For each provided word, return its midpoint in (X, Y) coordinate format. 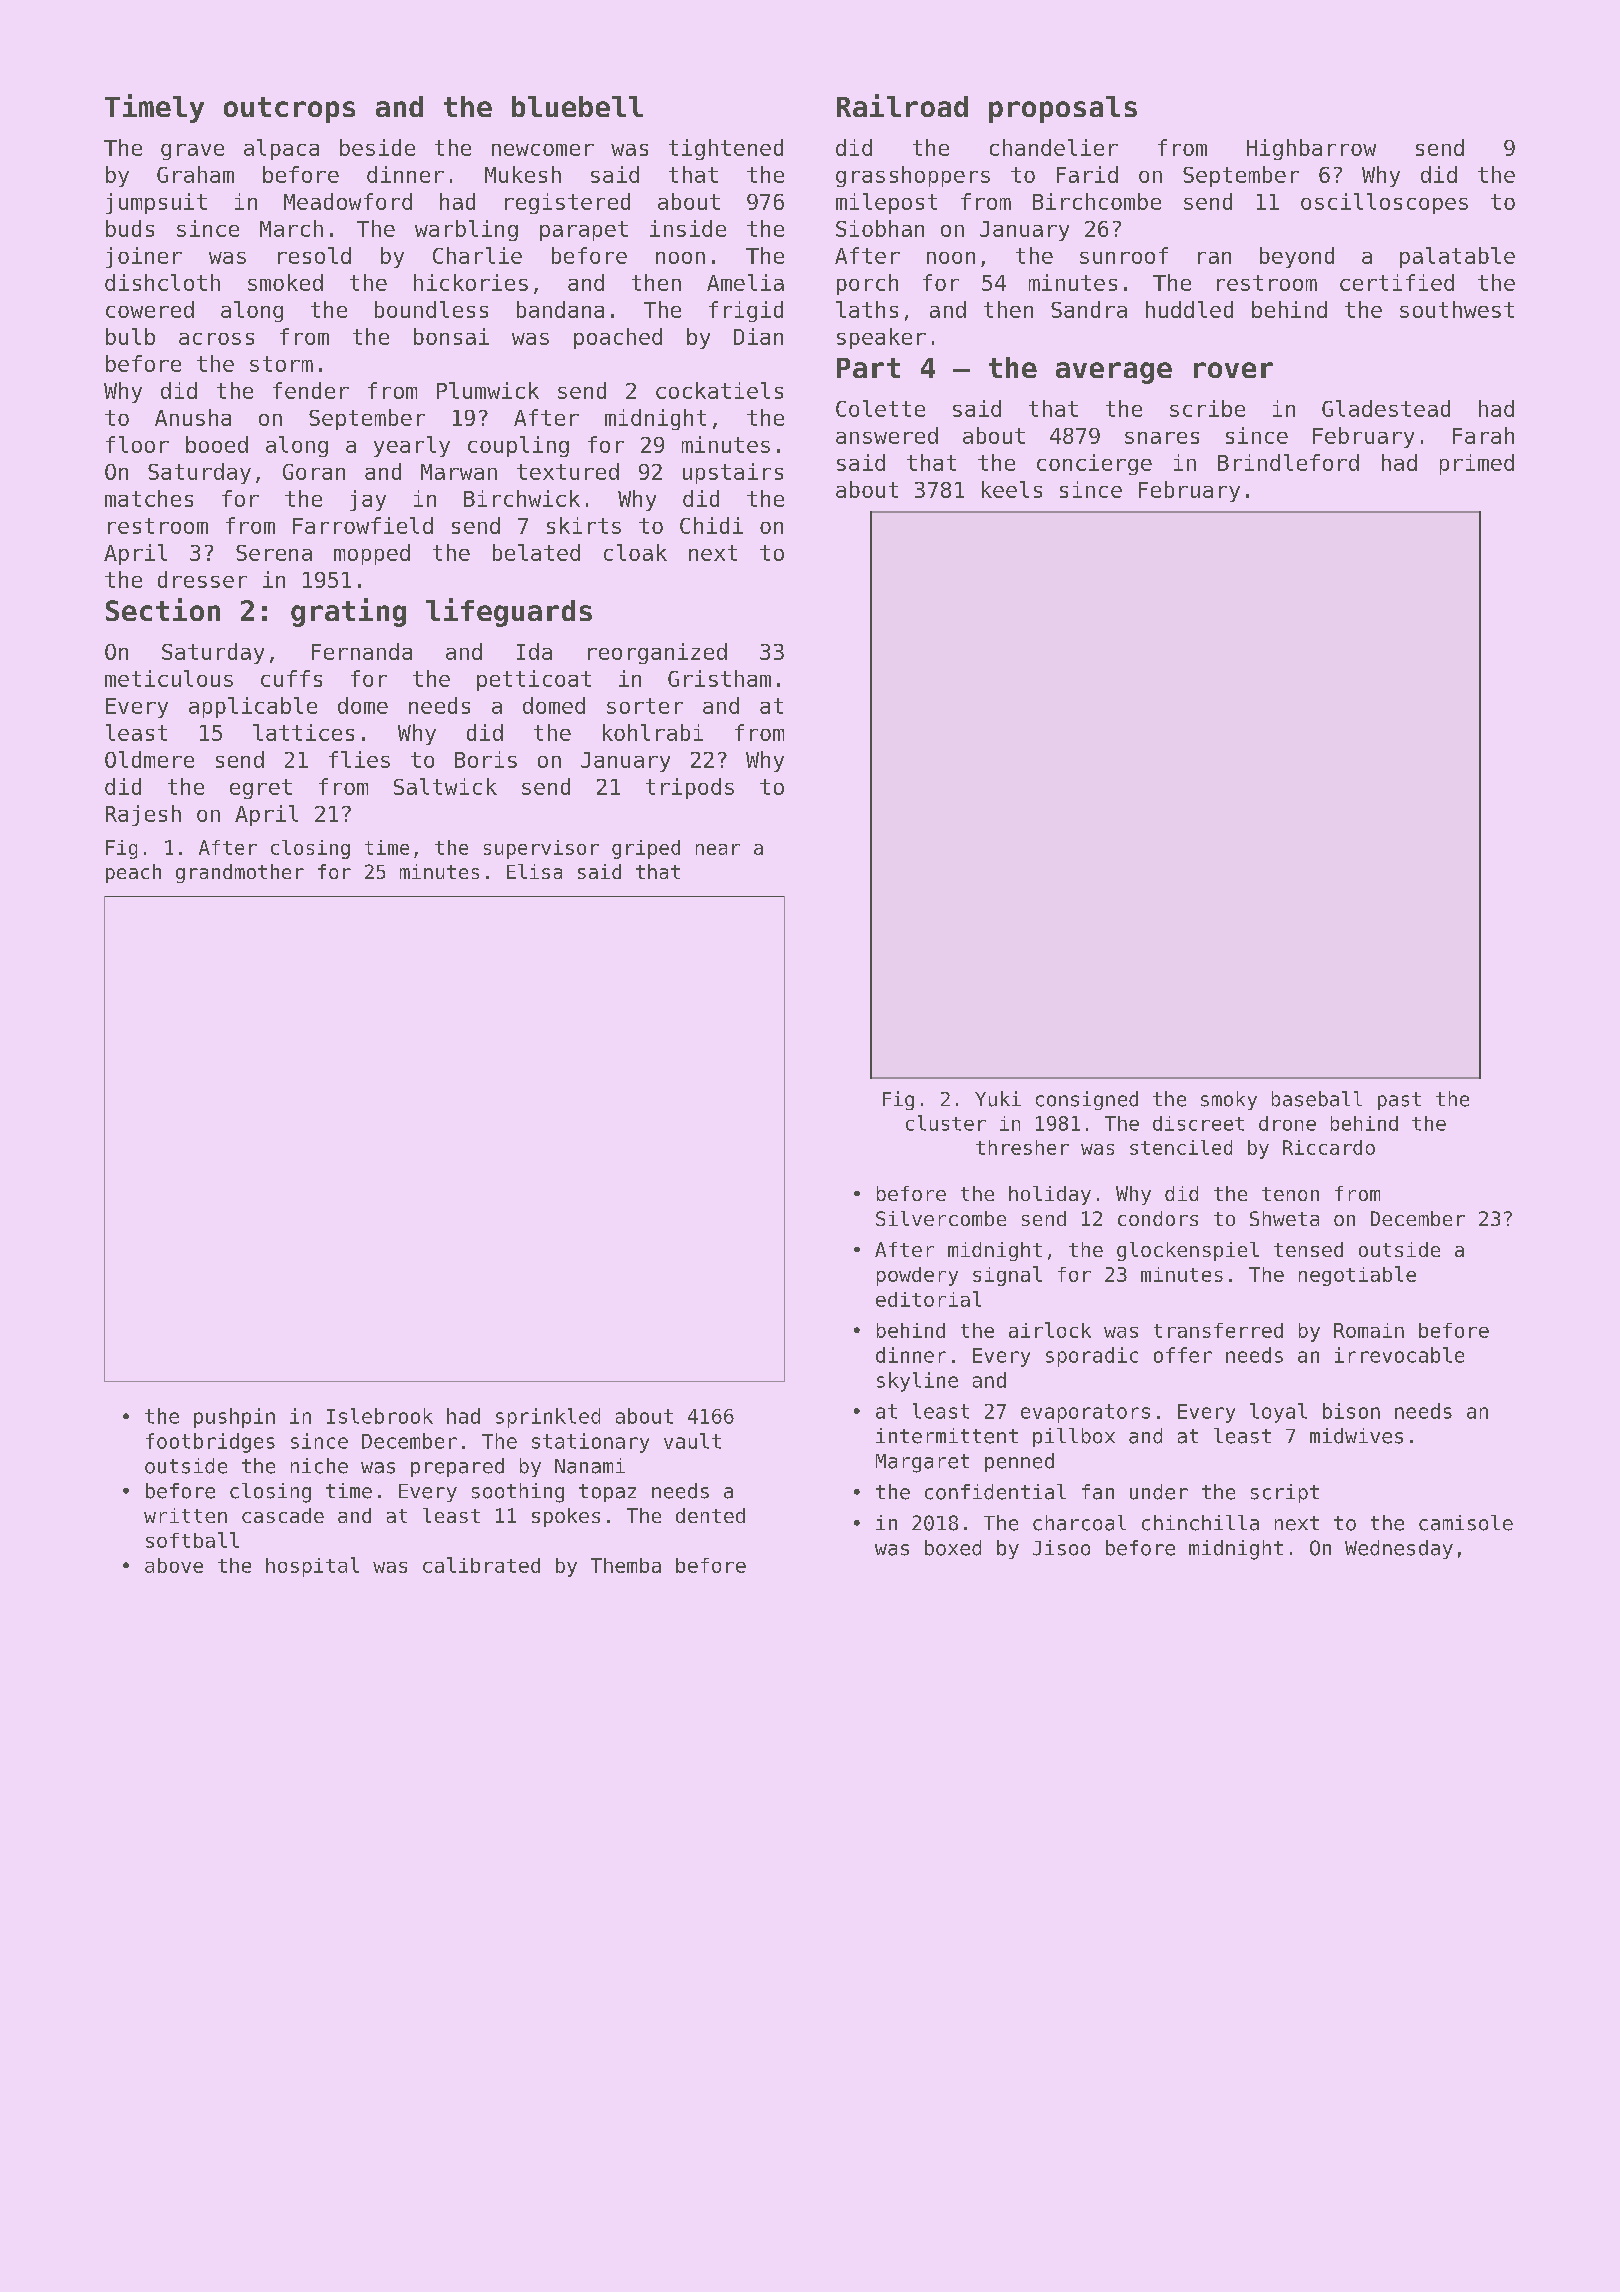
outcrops (289, 110)
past (1399, 1101)
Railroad (902, 105)
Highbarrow (1311, 149)
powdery (917, 1276)
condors (1158, 1218)
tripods (690, 788)
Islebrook (380, 1416)
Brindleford (1288, 462)
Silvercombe (941, 1218)
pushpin (234, 1418)
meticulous (169, 678)
